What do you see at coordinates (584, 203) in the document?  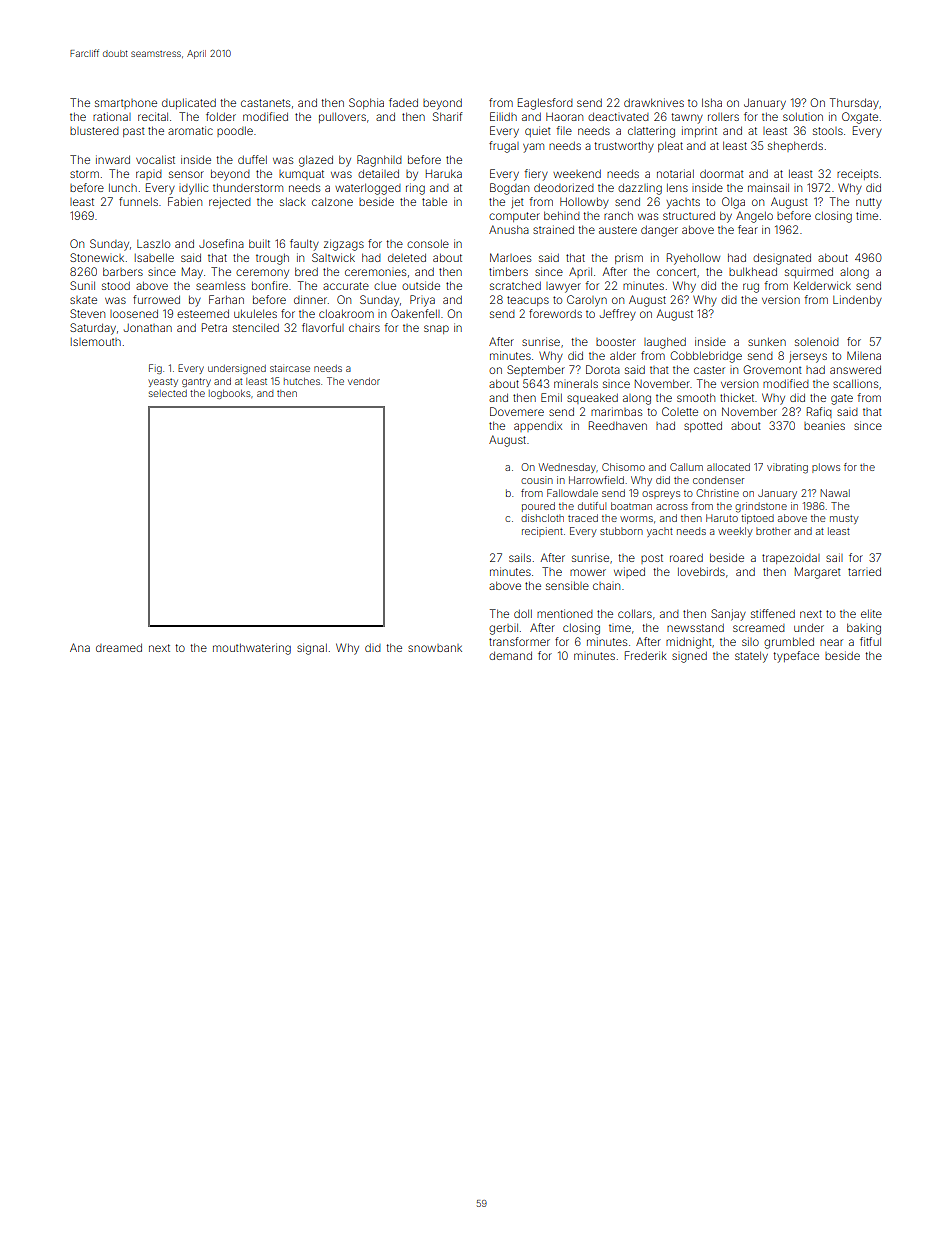 I see `Hollowby` at bounding box center [584, 203].
